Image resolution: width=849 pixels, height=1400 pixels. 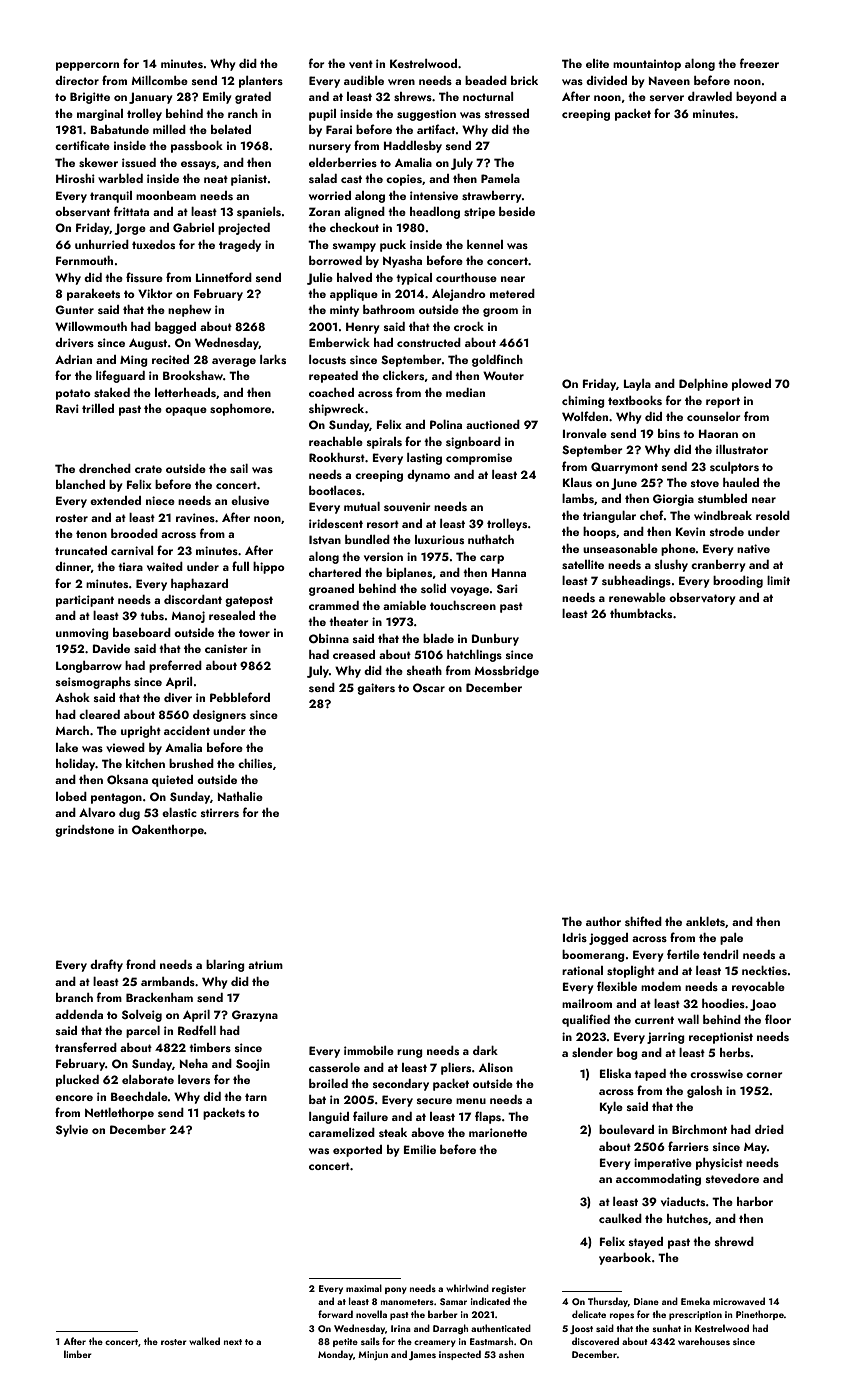 What do you see at coordinates (333, 377) in the screenshot?
I see `repeated` at bounding box center [333, 377].
